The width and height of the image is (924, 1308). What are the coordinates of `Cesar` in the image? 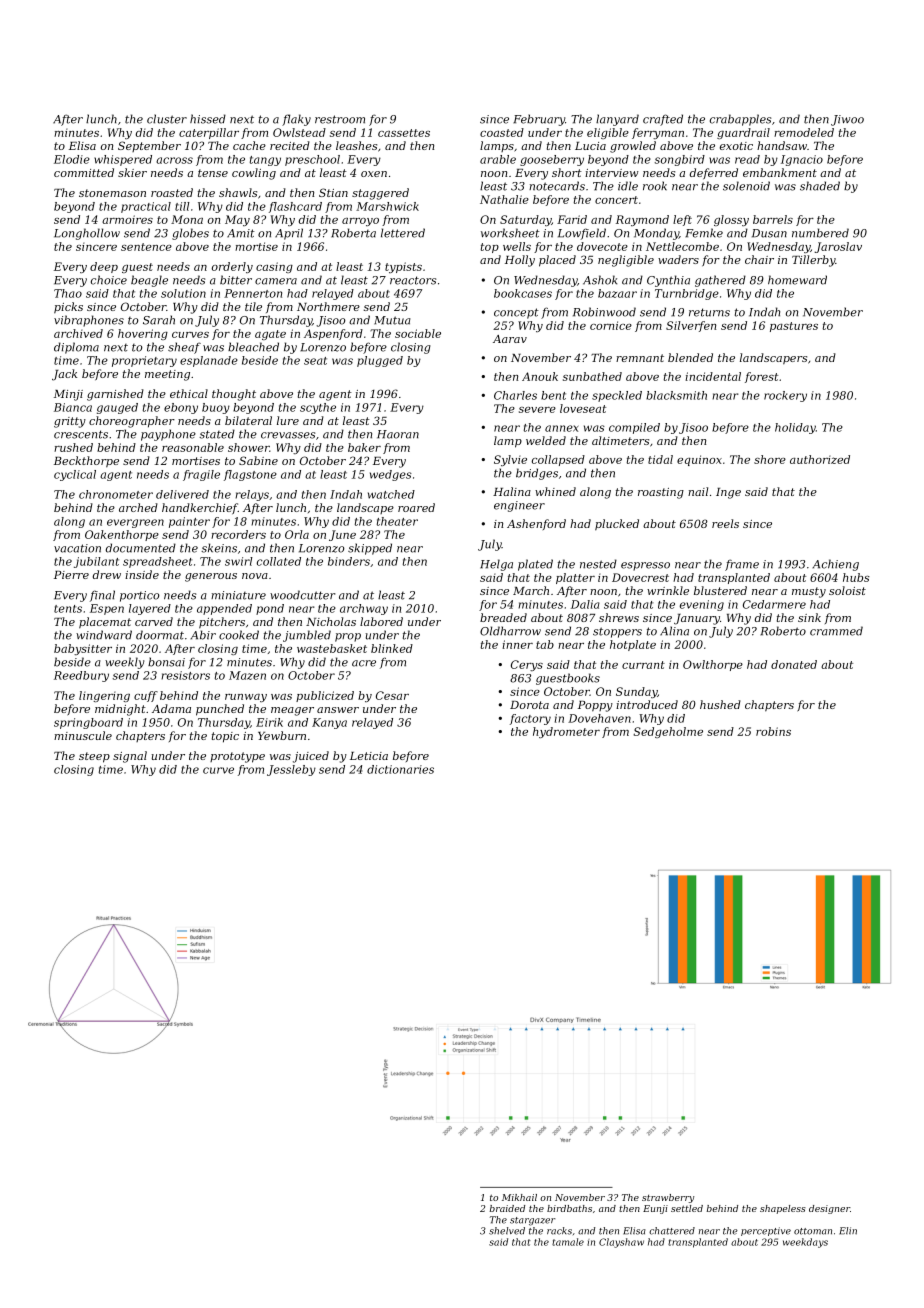 It's located at (392, 695).
